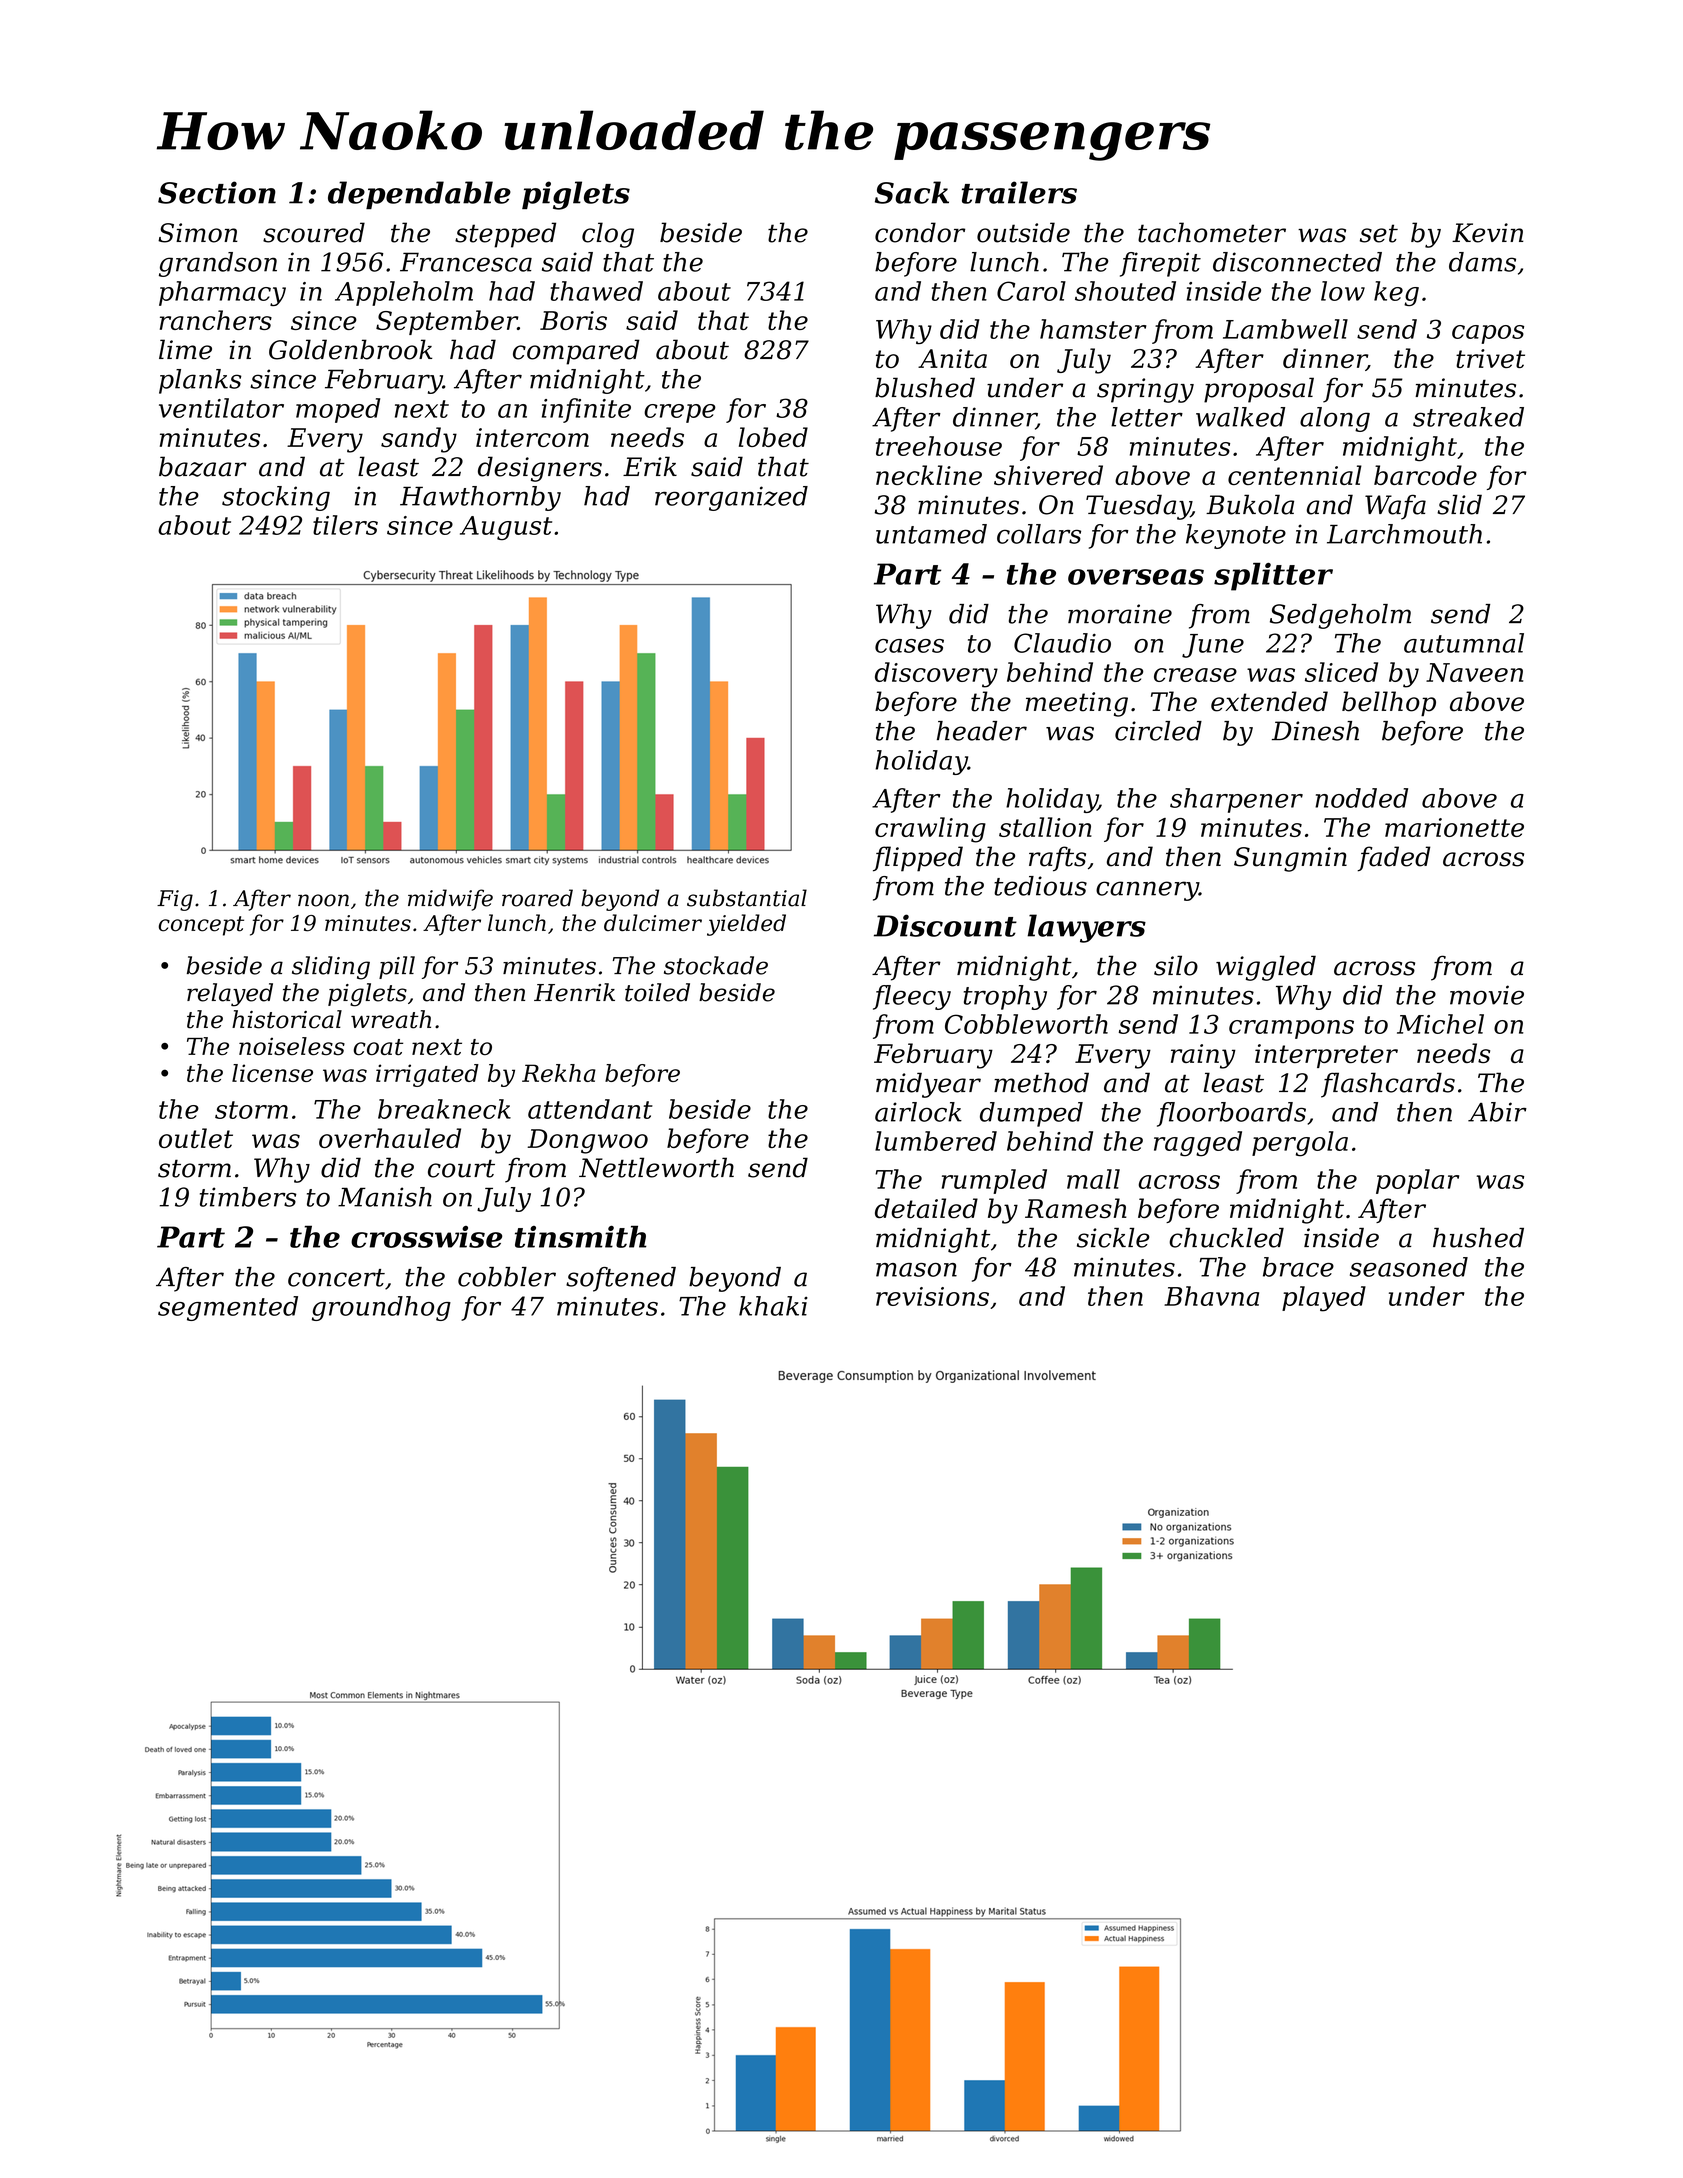 This image has width=1683, height=2178. Describe the element at coordinates (1487, 995) in the image. I see `movie` at that location.
